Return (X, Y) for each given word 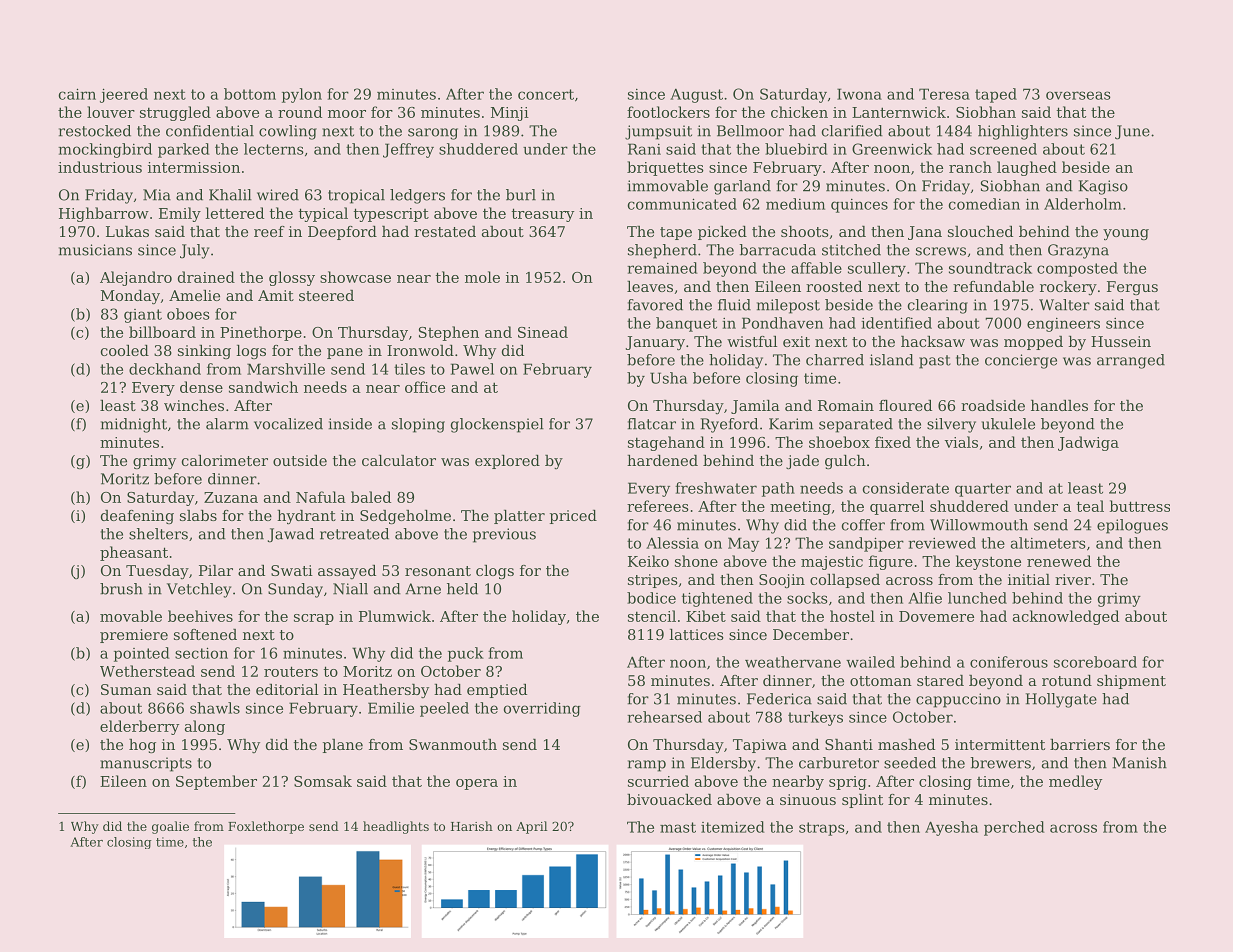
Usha (668, 378)
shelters (158, 534)
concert (546, 94)
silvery (951, 425)
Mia (157, 195)
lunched (977, 598)
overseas (1078, 95)
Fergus (1132, 288)
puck (466, 654)
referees (658, 506)
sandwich (263, 387)
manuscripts (146, 764)
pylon (302, 95)
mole (482, 277)
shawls (215, 708)
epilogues (1132, 526)
